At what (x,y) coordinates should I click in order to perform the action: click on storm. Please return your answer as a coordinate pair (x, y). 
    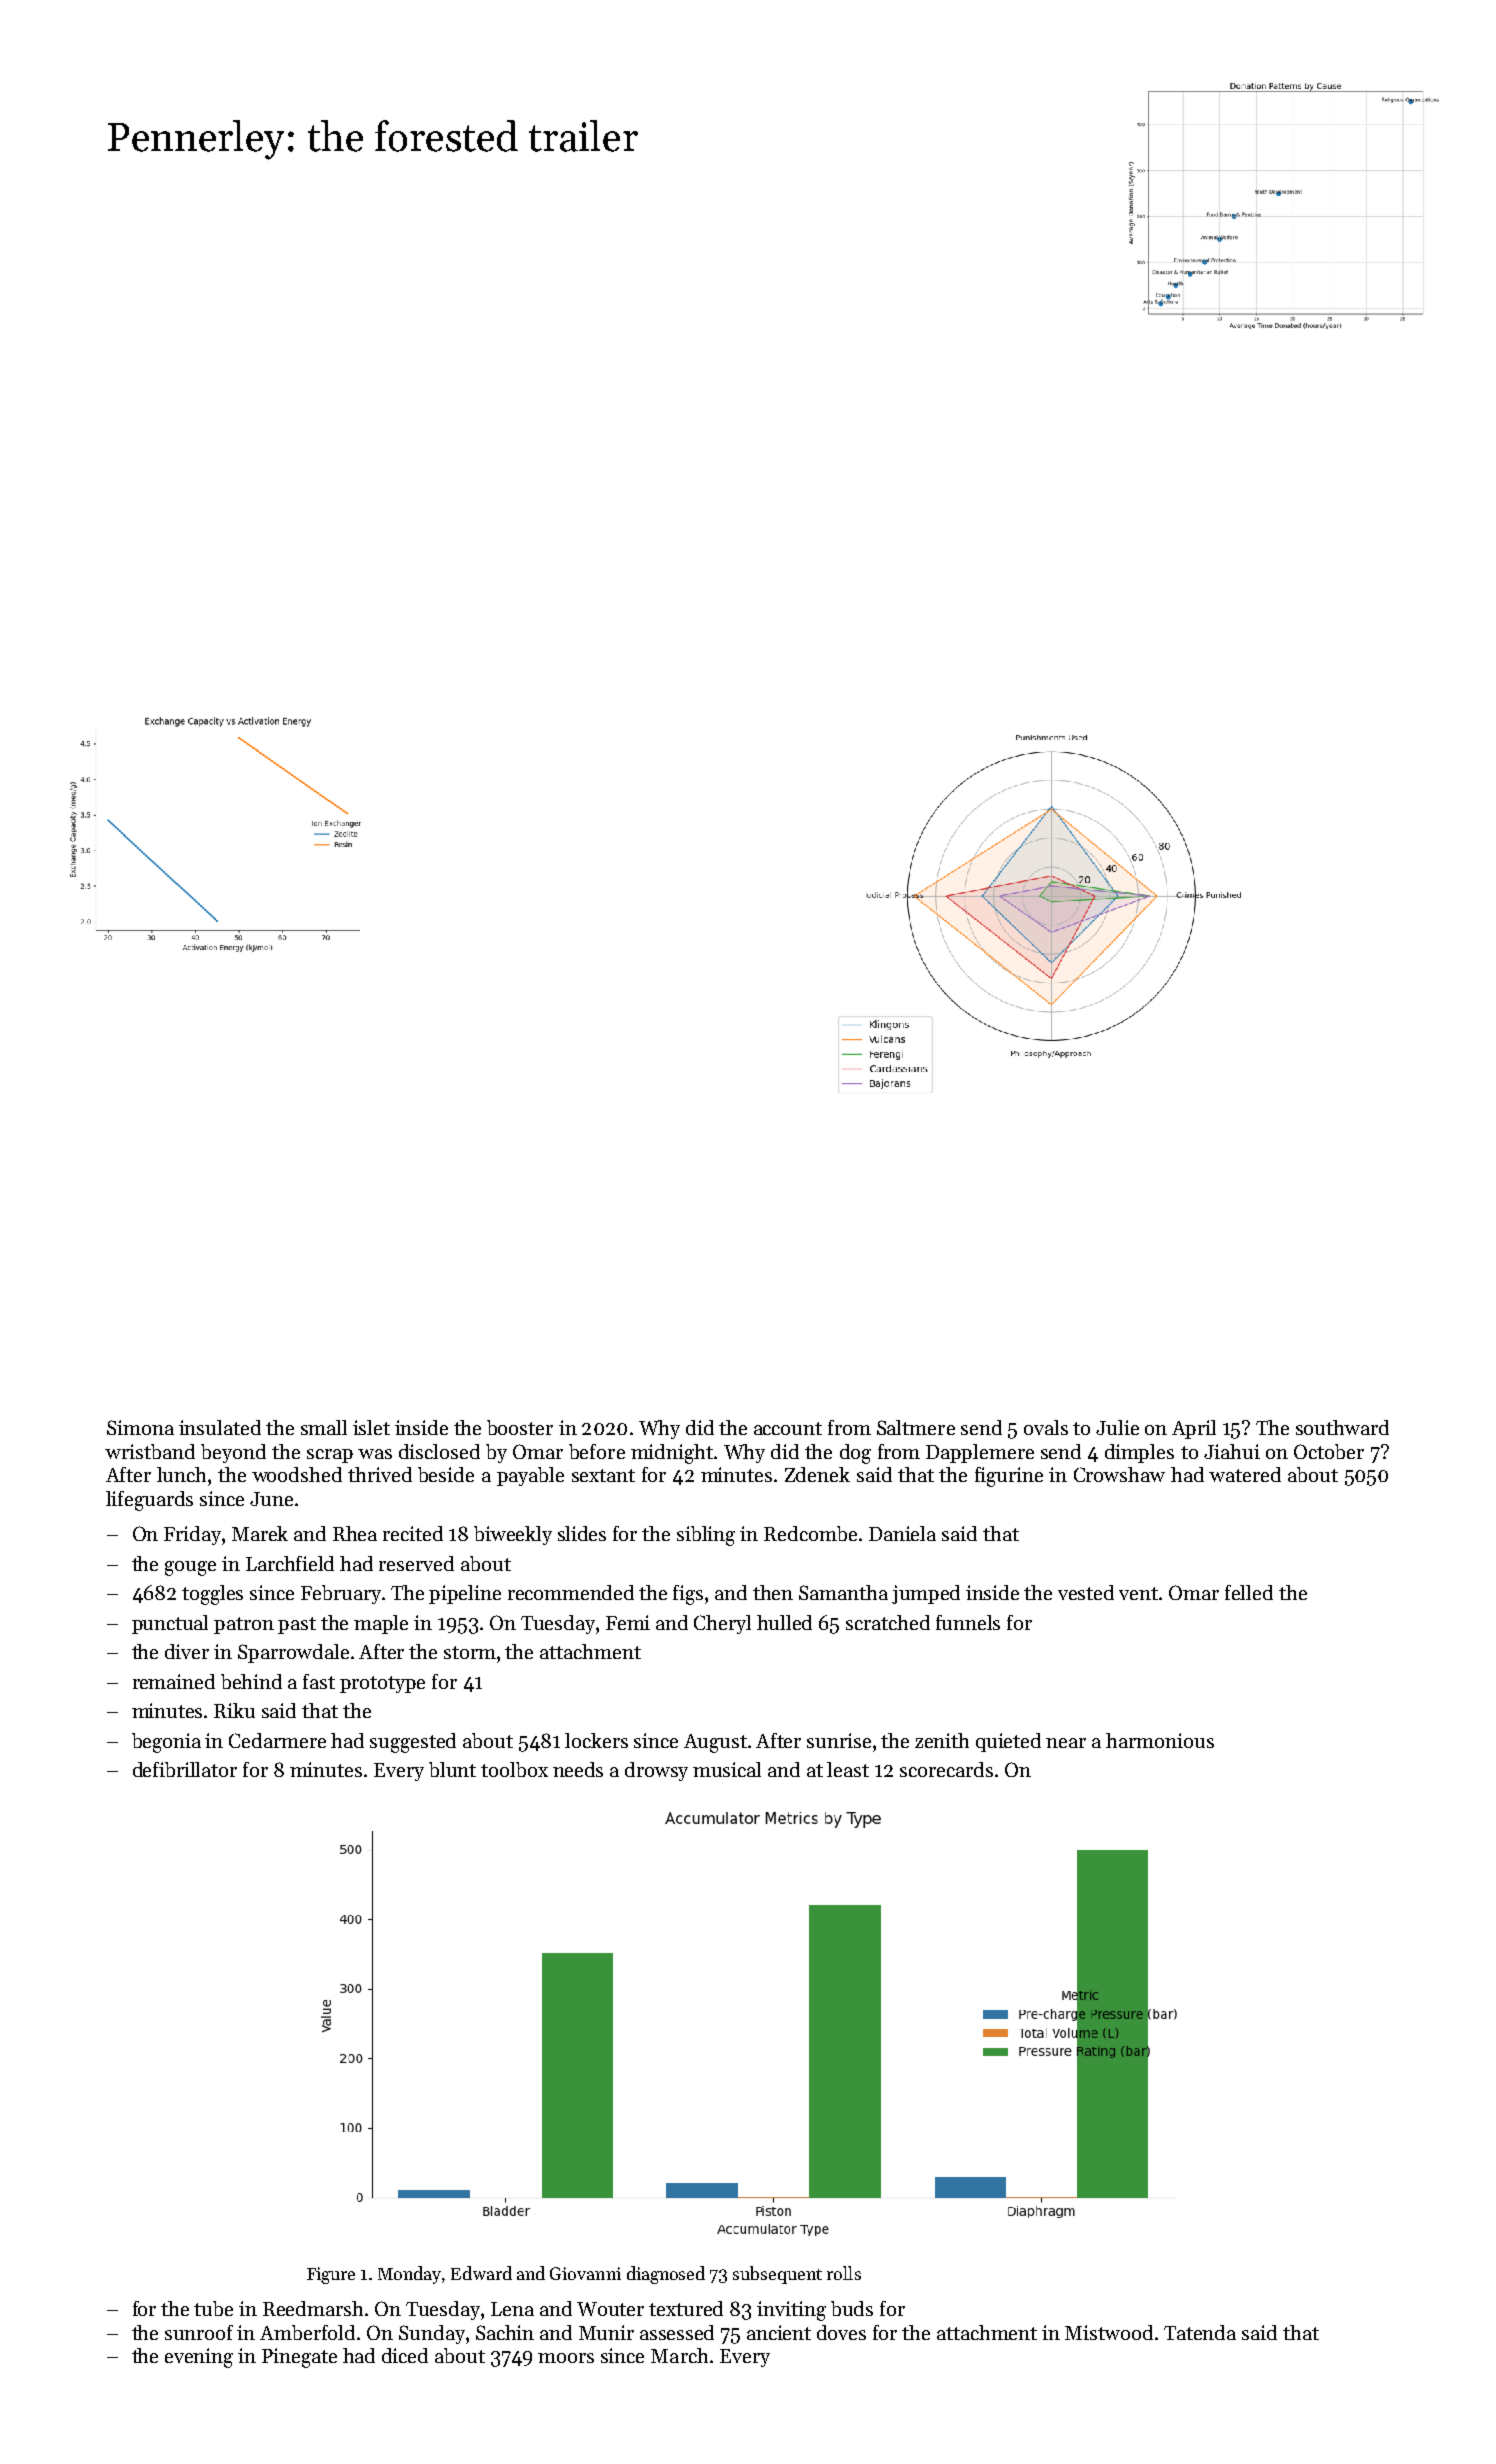
    Looking at the image, I should click on (470, 1652).
